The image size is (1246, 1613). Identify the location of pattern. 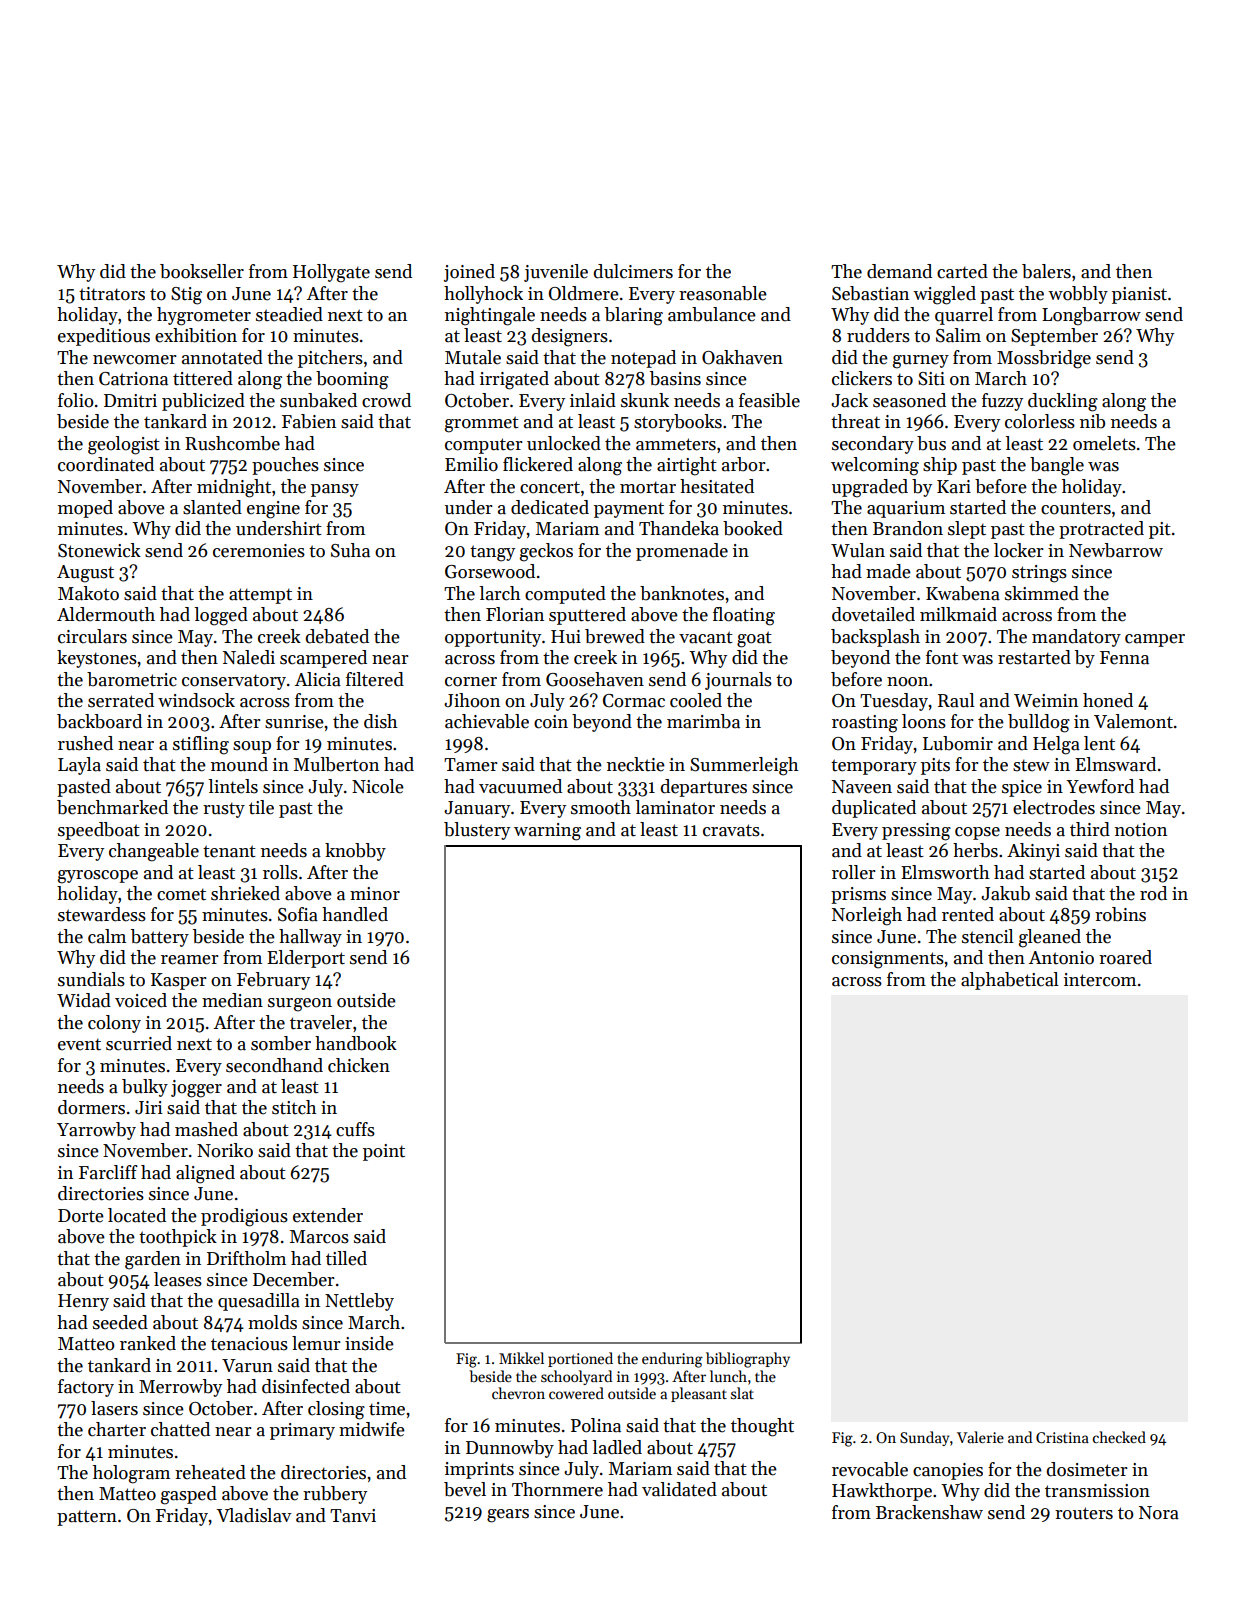
(87, 1518).
